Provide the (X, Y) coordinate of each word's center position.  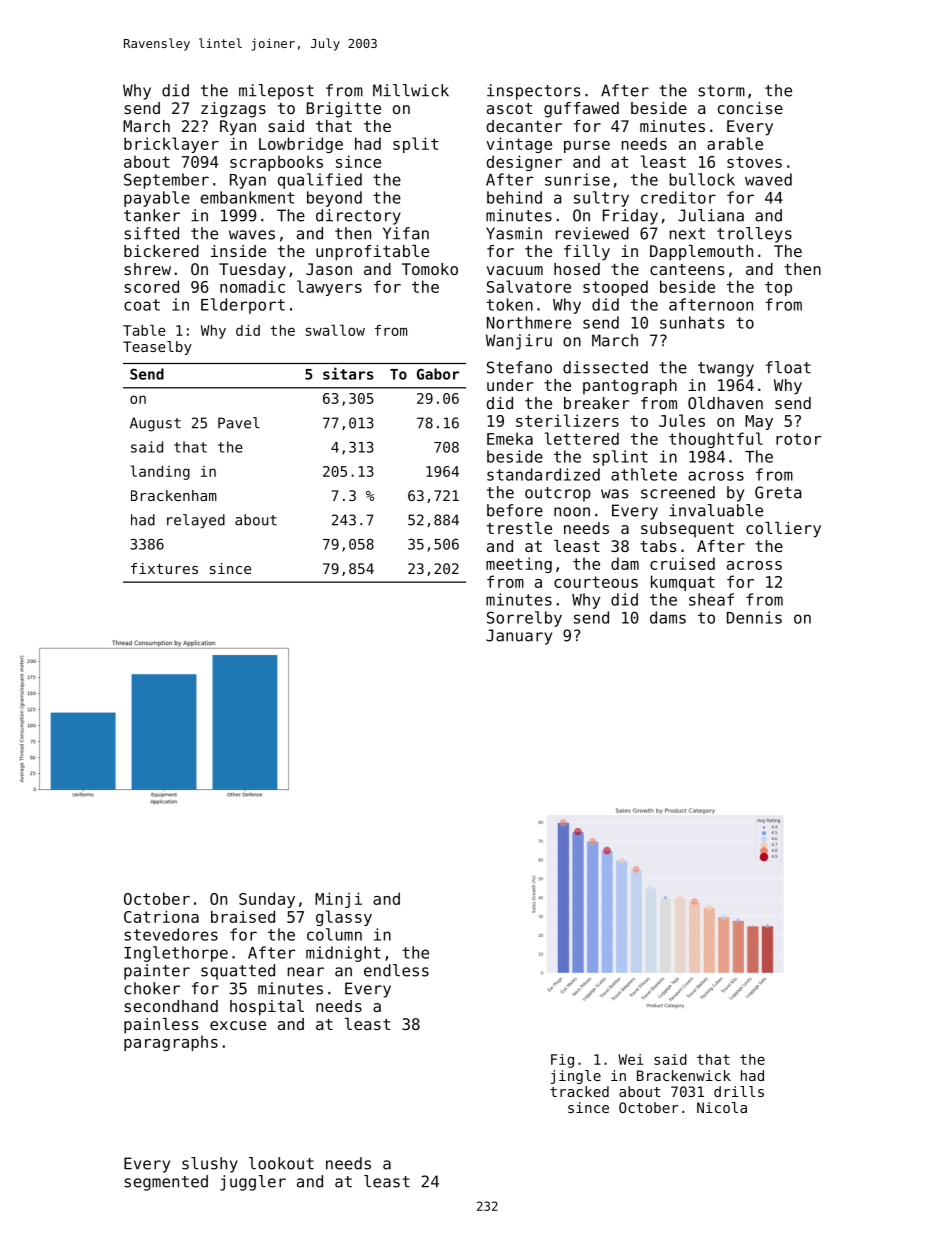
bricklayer (171, 145)
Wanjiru (519, 342)
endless (396, 970)
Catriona (161, 916)
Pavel (239, 423)
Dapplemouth (701, 253)
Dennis (754, 617)
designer (524, 163)
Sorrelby (524, 619)
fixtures (164, 568)
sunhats (692, 322)
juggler (253, 1183)
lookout (281, 1163)
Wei (631, 1059)
